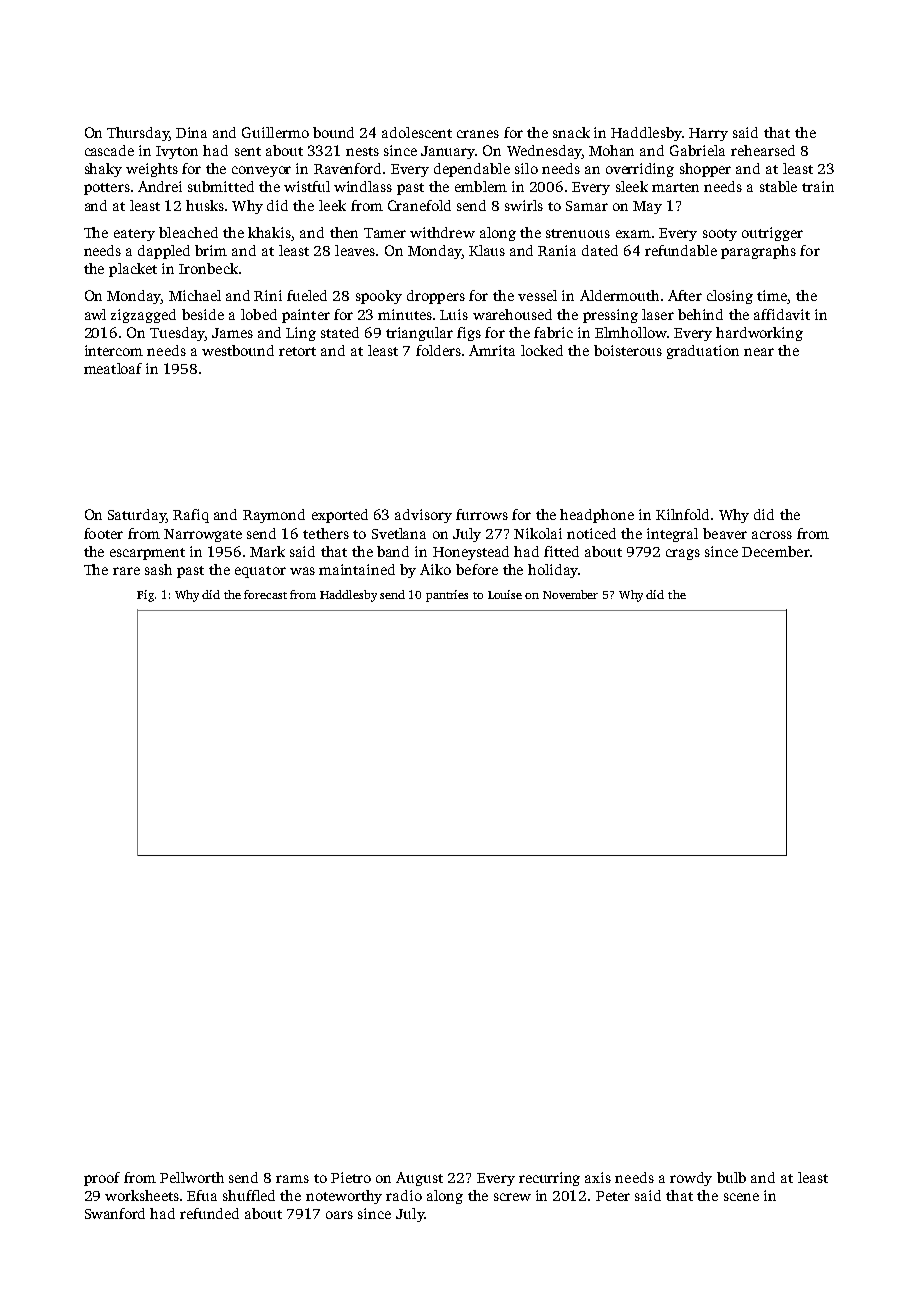 Image resolution: width=924 pixels, height=1308 pixels. Describe the element at coordinates (741, 1197) in the image. I see `scene` at that location.
